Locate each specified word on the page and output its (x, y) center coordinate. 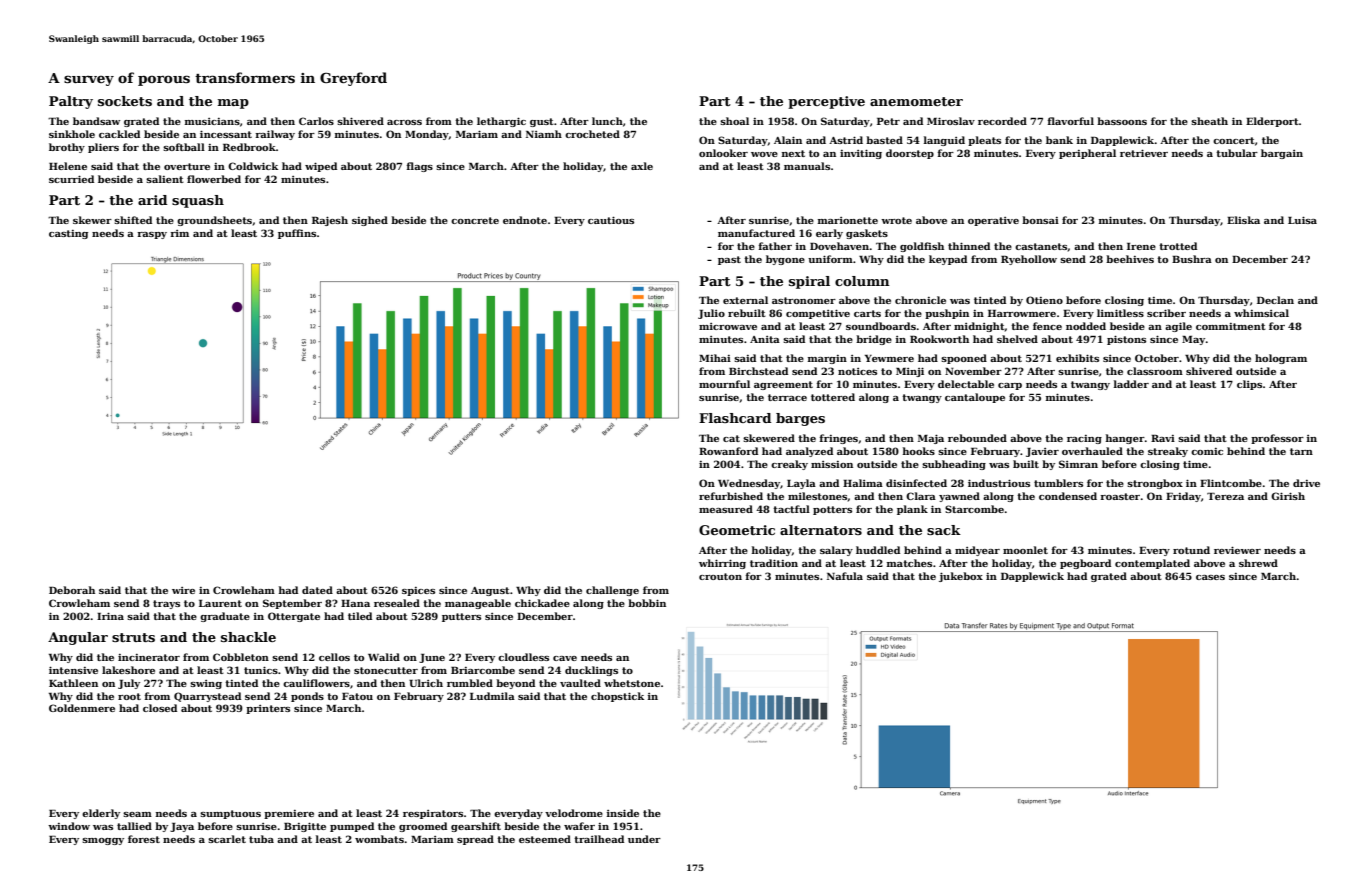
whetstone (632, 683)
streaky (1168, 452)
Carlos (316, 121)
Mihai (715, 358)
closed (160, 708)
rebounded (977, 438)
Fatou (357, 696)
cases (1210, 577)
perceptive (826, 102)
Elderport (1272, 122)
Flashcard (735, 418)
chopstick (617, 697)
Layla (801, 484)
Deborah (72, 590)
